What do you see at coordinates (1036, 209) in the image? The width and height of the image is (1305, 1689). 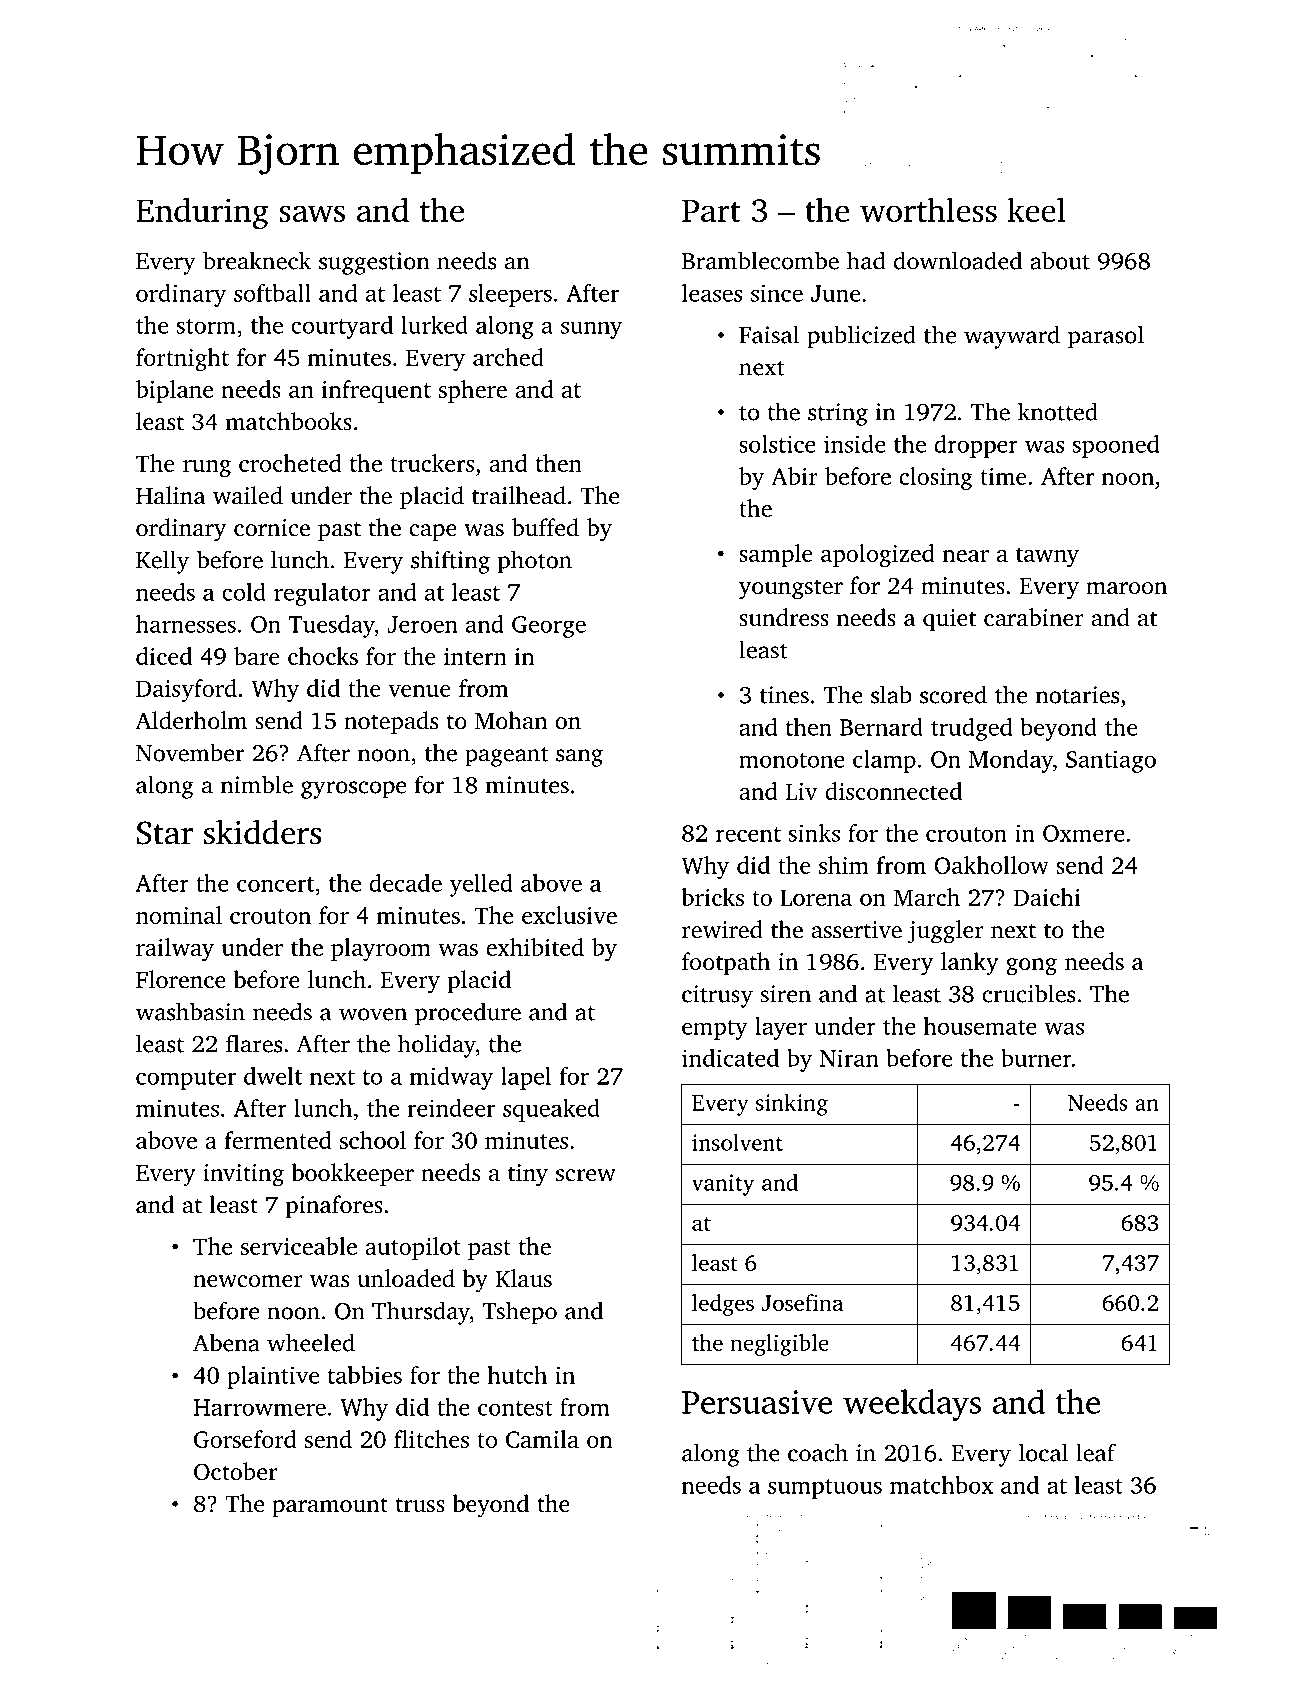 I see `keel` at bounding box center [1036, 209].
